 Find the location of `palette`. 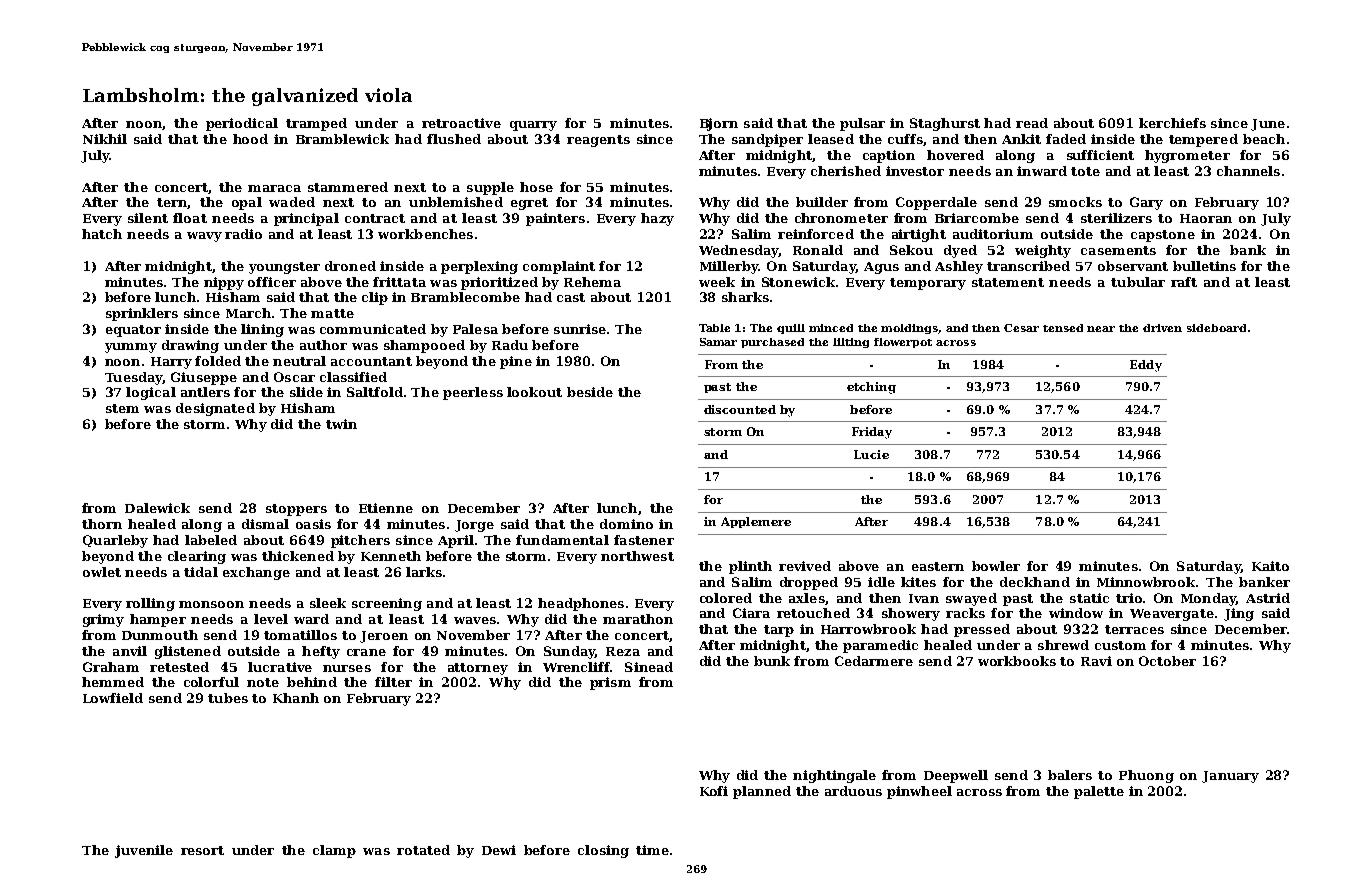

palette is located at coordinates (1099, 792).
